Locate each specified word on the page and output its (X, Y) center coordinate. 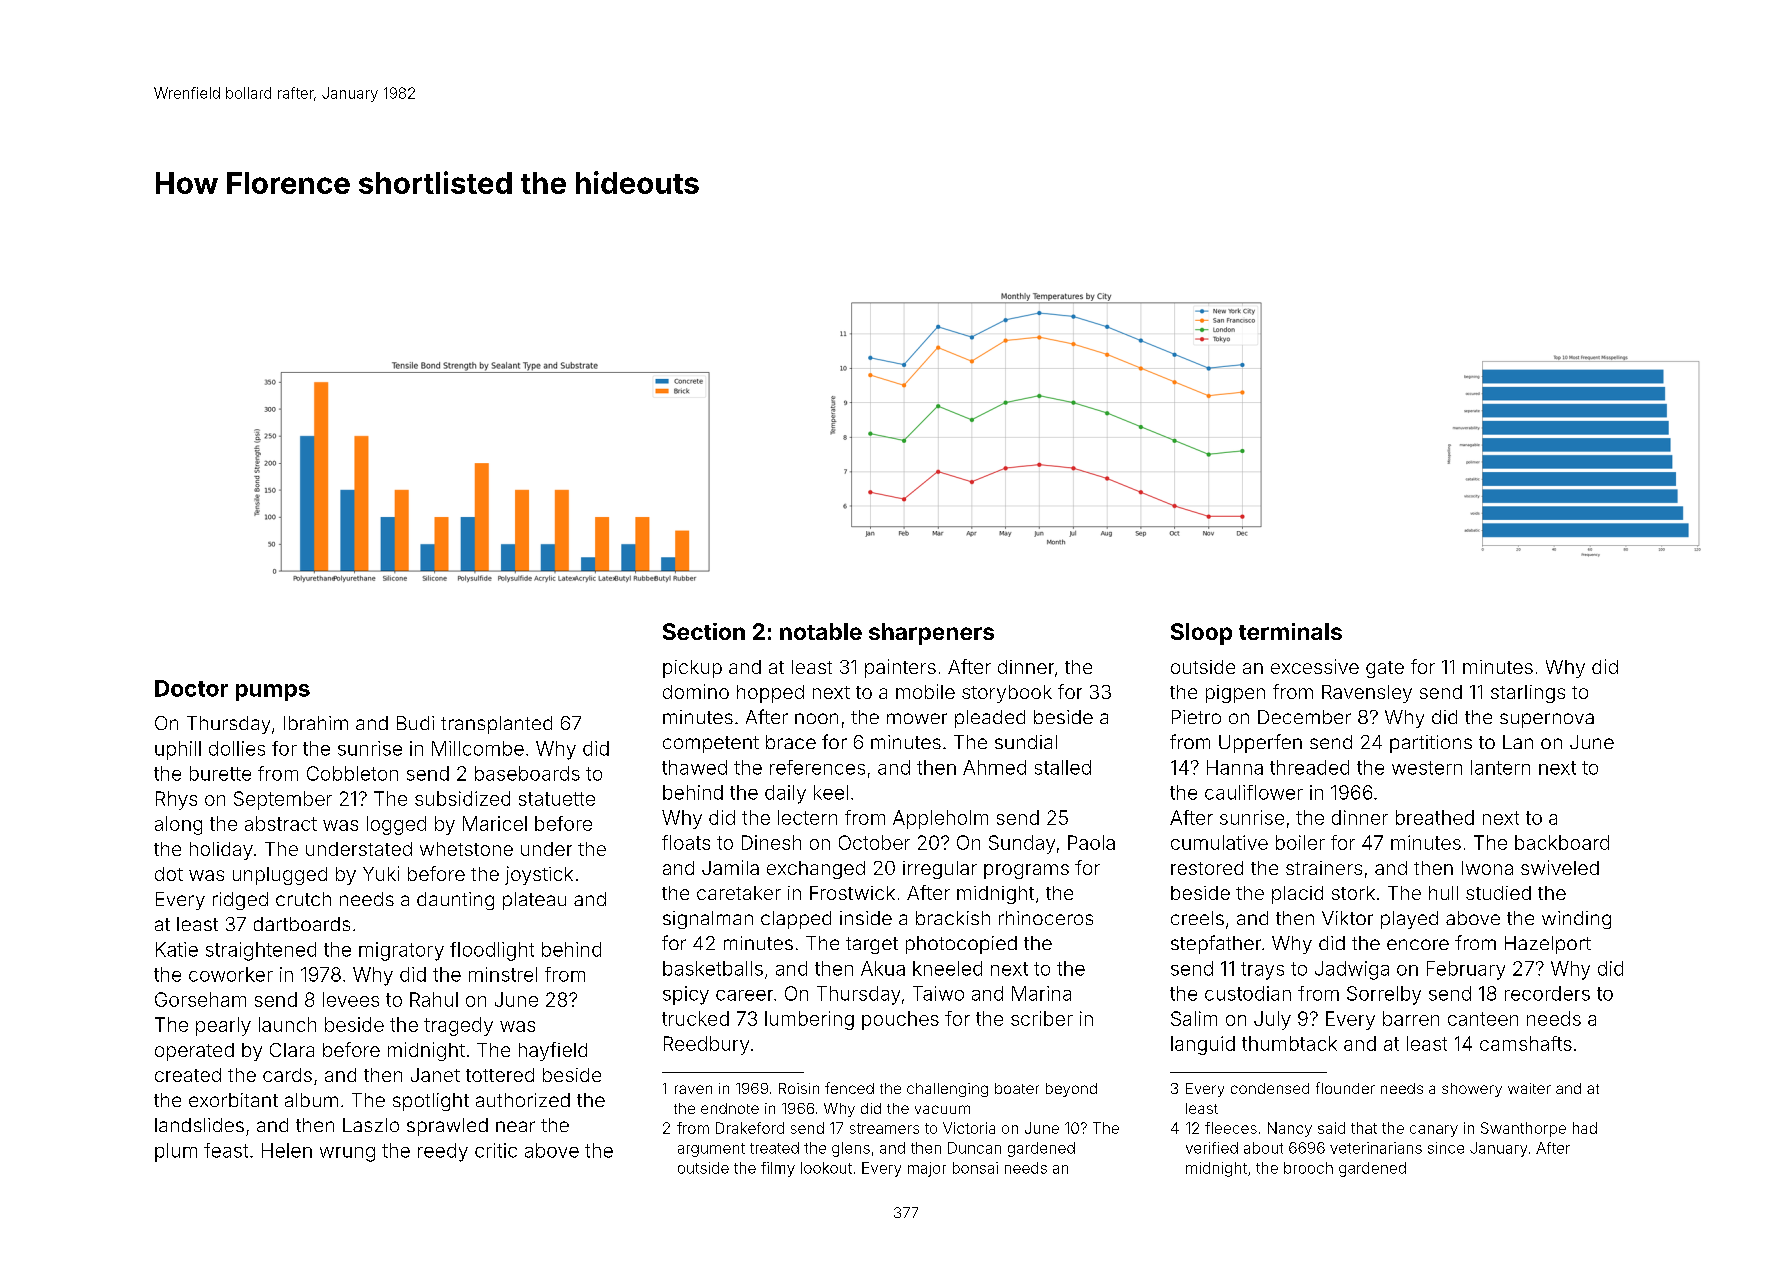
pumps (273, 692)
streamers (884, 1128)
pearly (223, 1026)
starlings (1528, 694)
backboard (1562, 842)
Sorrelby (1384, 995)
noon (816, 718)
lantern (1500, 767)
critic (496, 1150)
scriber (1042, 1018)
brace (791, 742)
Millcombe (478, 748)
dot (169, 874)
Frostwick (852, 893)
